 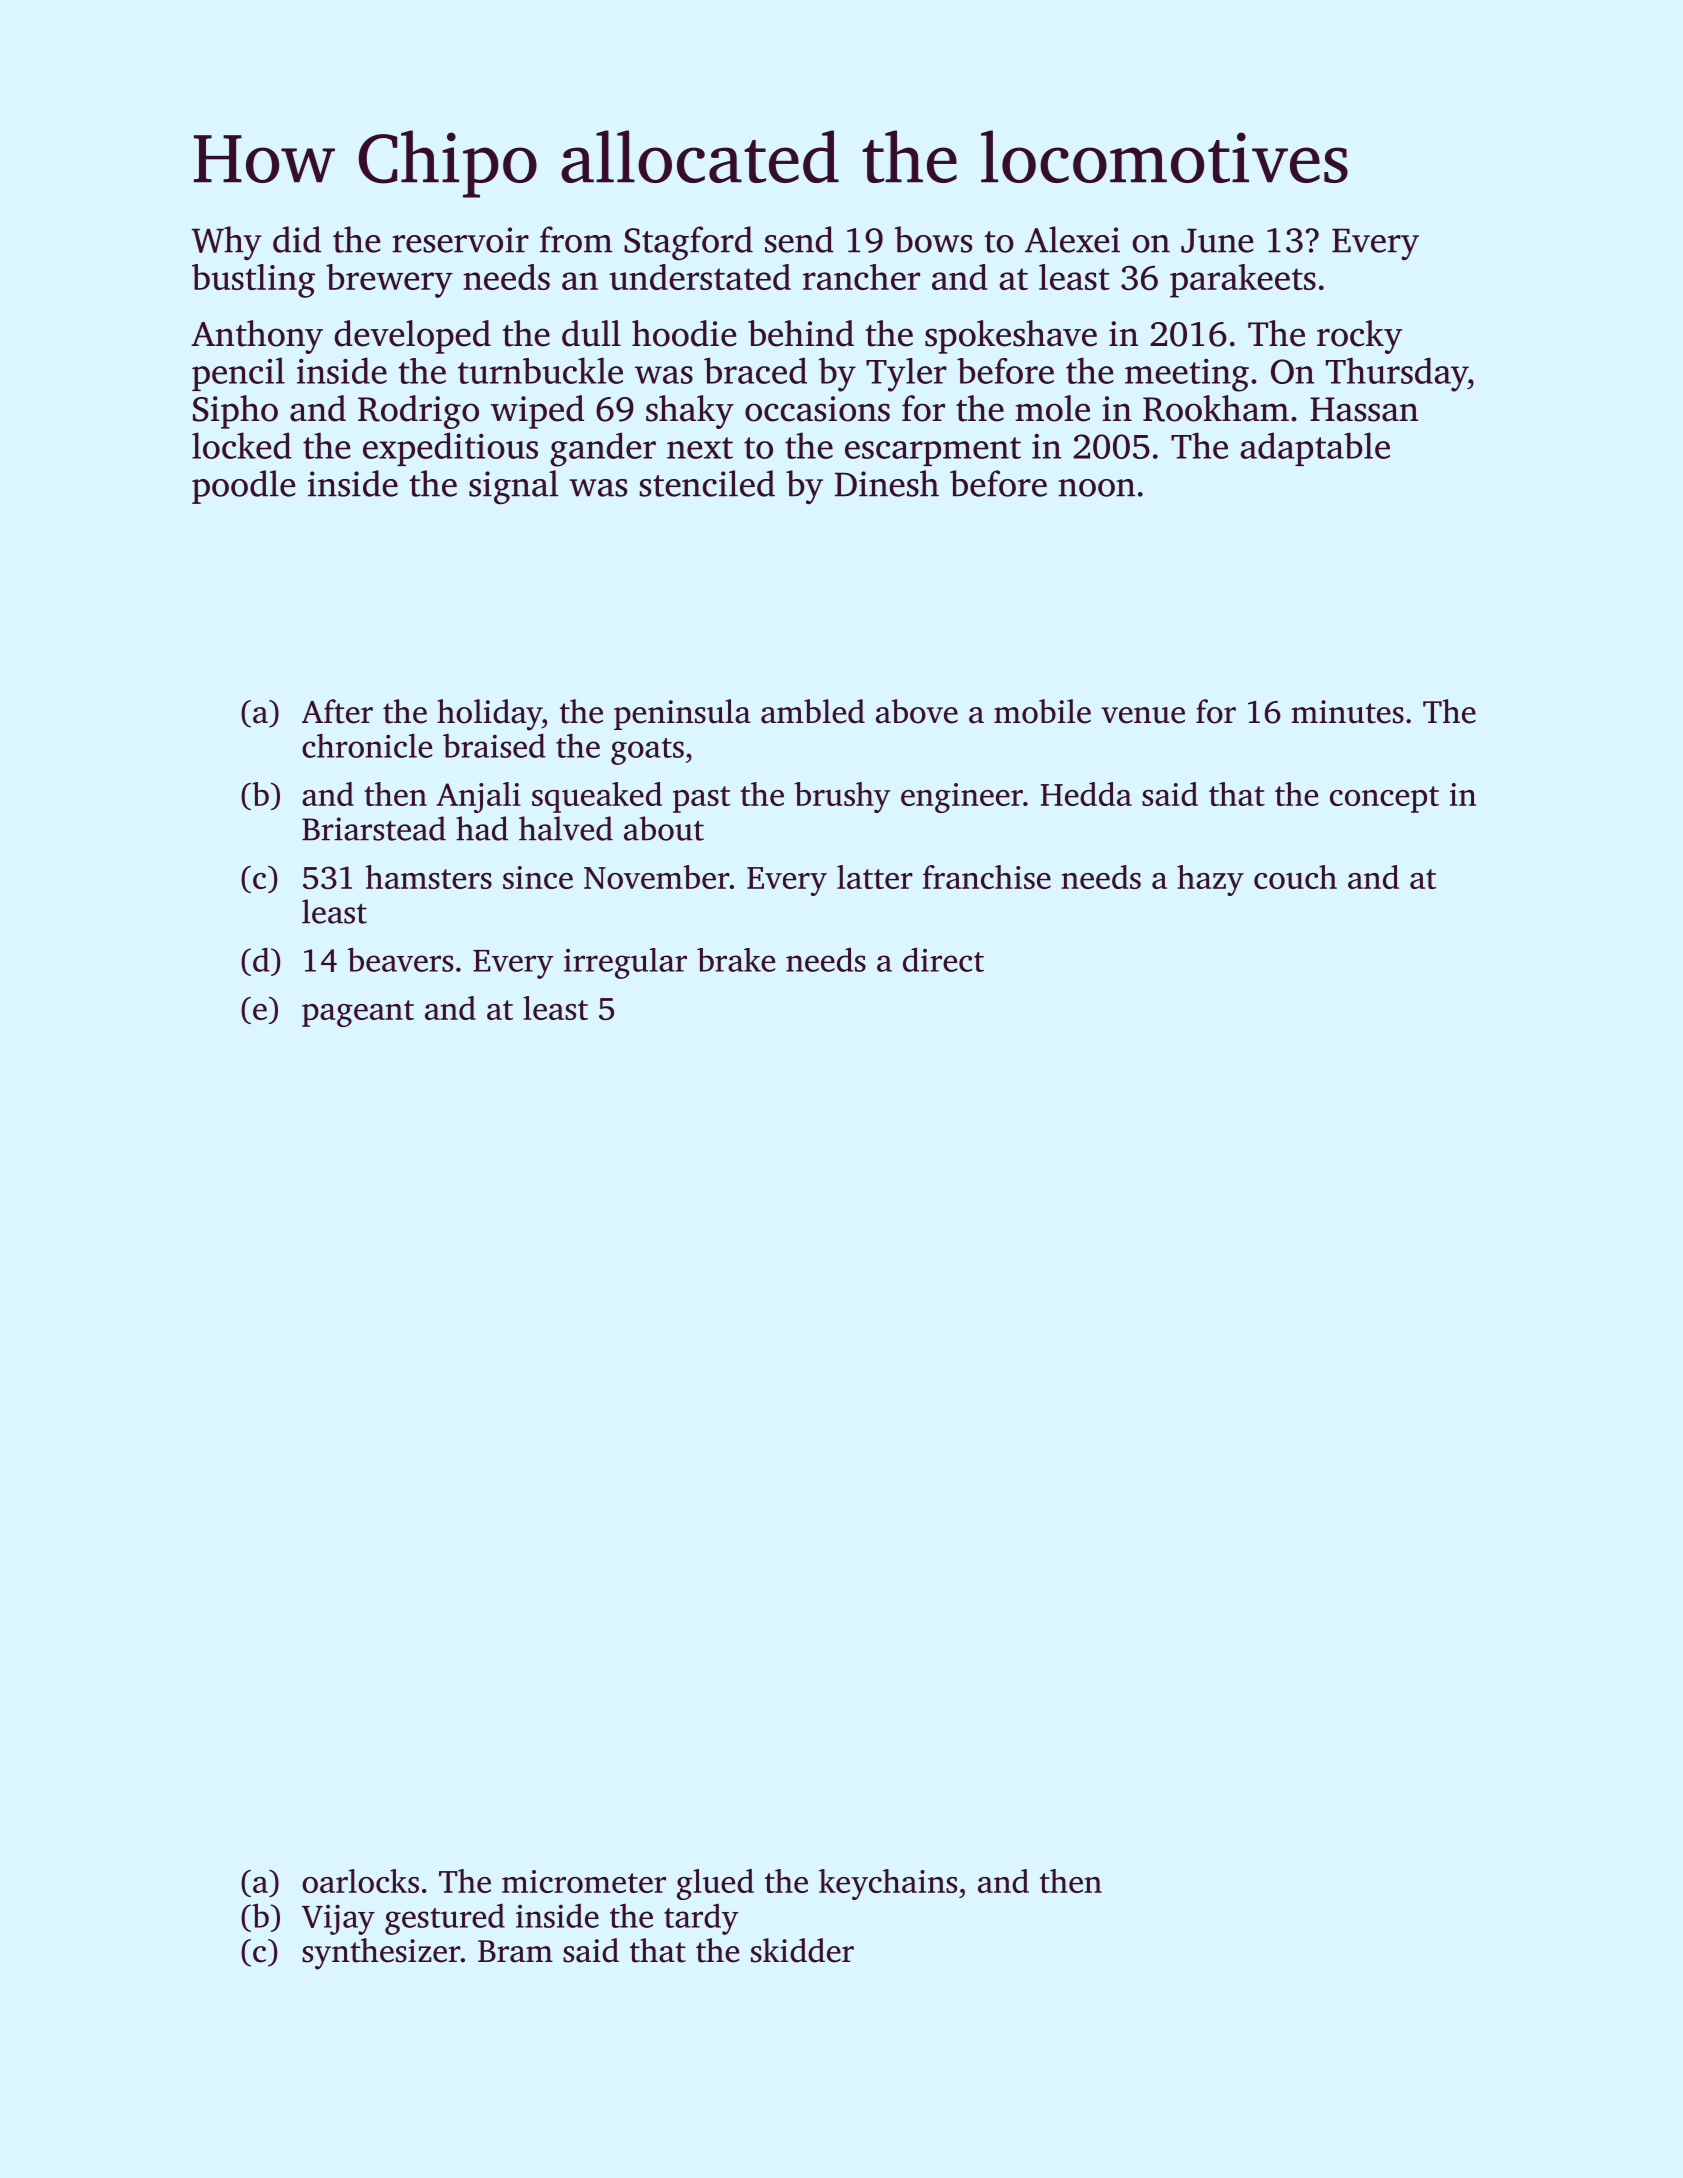 What do you see at coordinates (1217, 240) in the document?
I see `June` at bounding box center [1217, 240].
